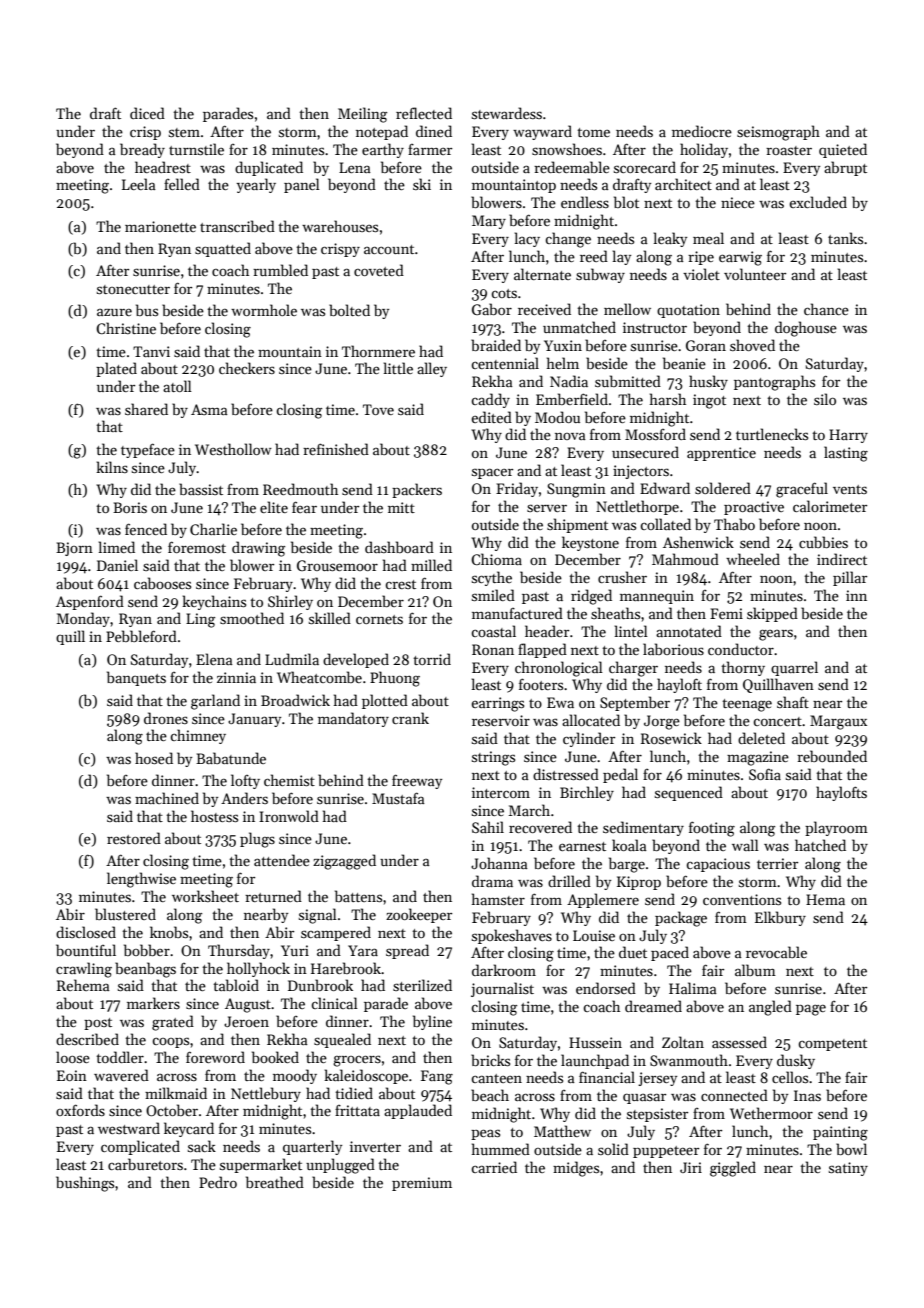 The width and height of the screenshot is (924, 1308). I want to click on garland, so click(215, 702).
